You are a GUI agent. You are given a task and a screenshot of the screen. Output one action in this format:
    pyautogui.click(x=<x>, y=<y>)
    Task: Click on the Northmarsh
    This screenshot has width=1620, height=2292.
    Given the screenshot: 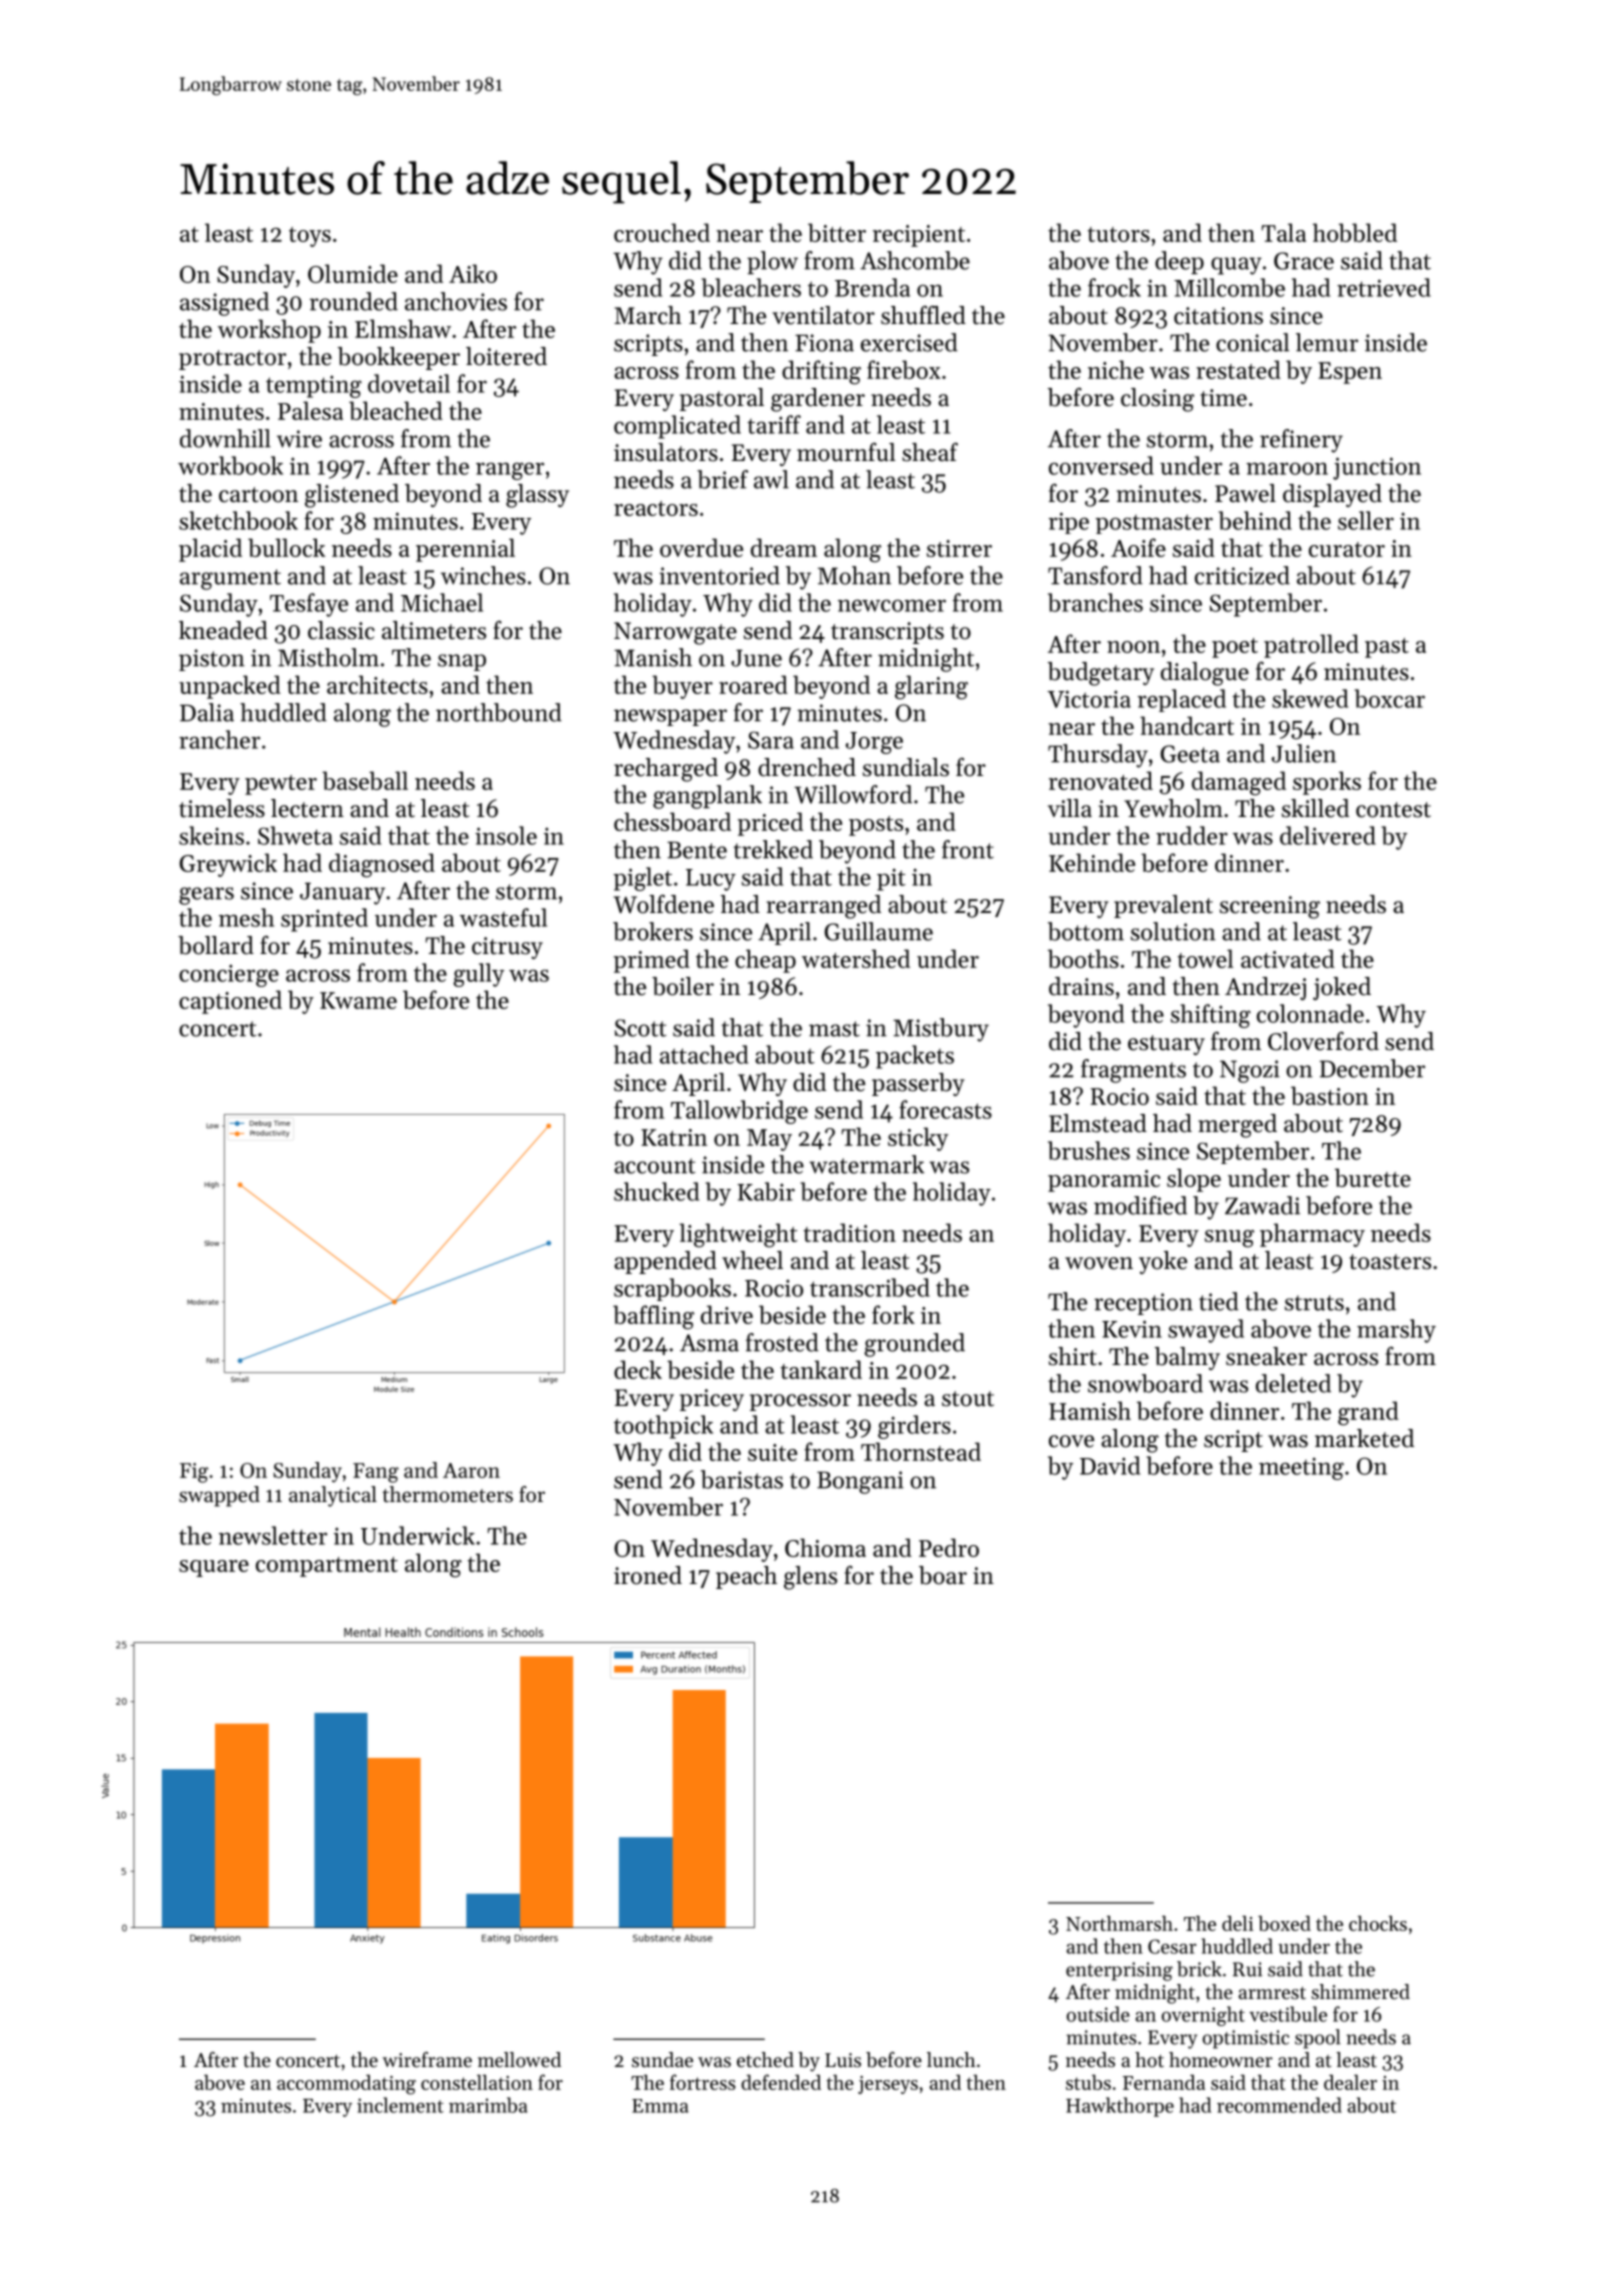 What is the action you would take?
    pyautogui.click(x=1119, y=1923)
